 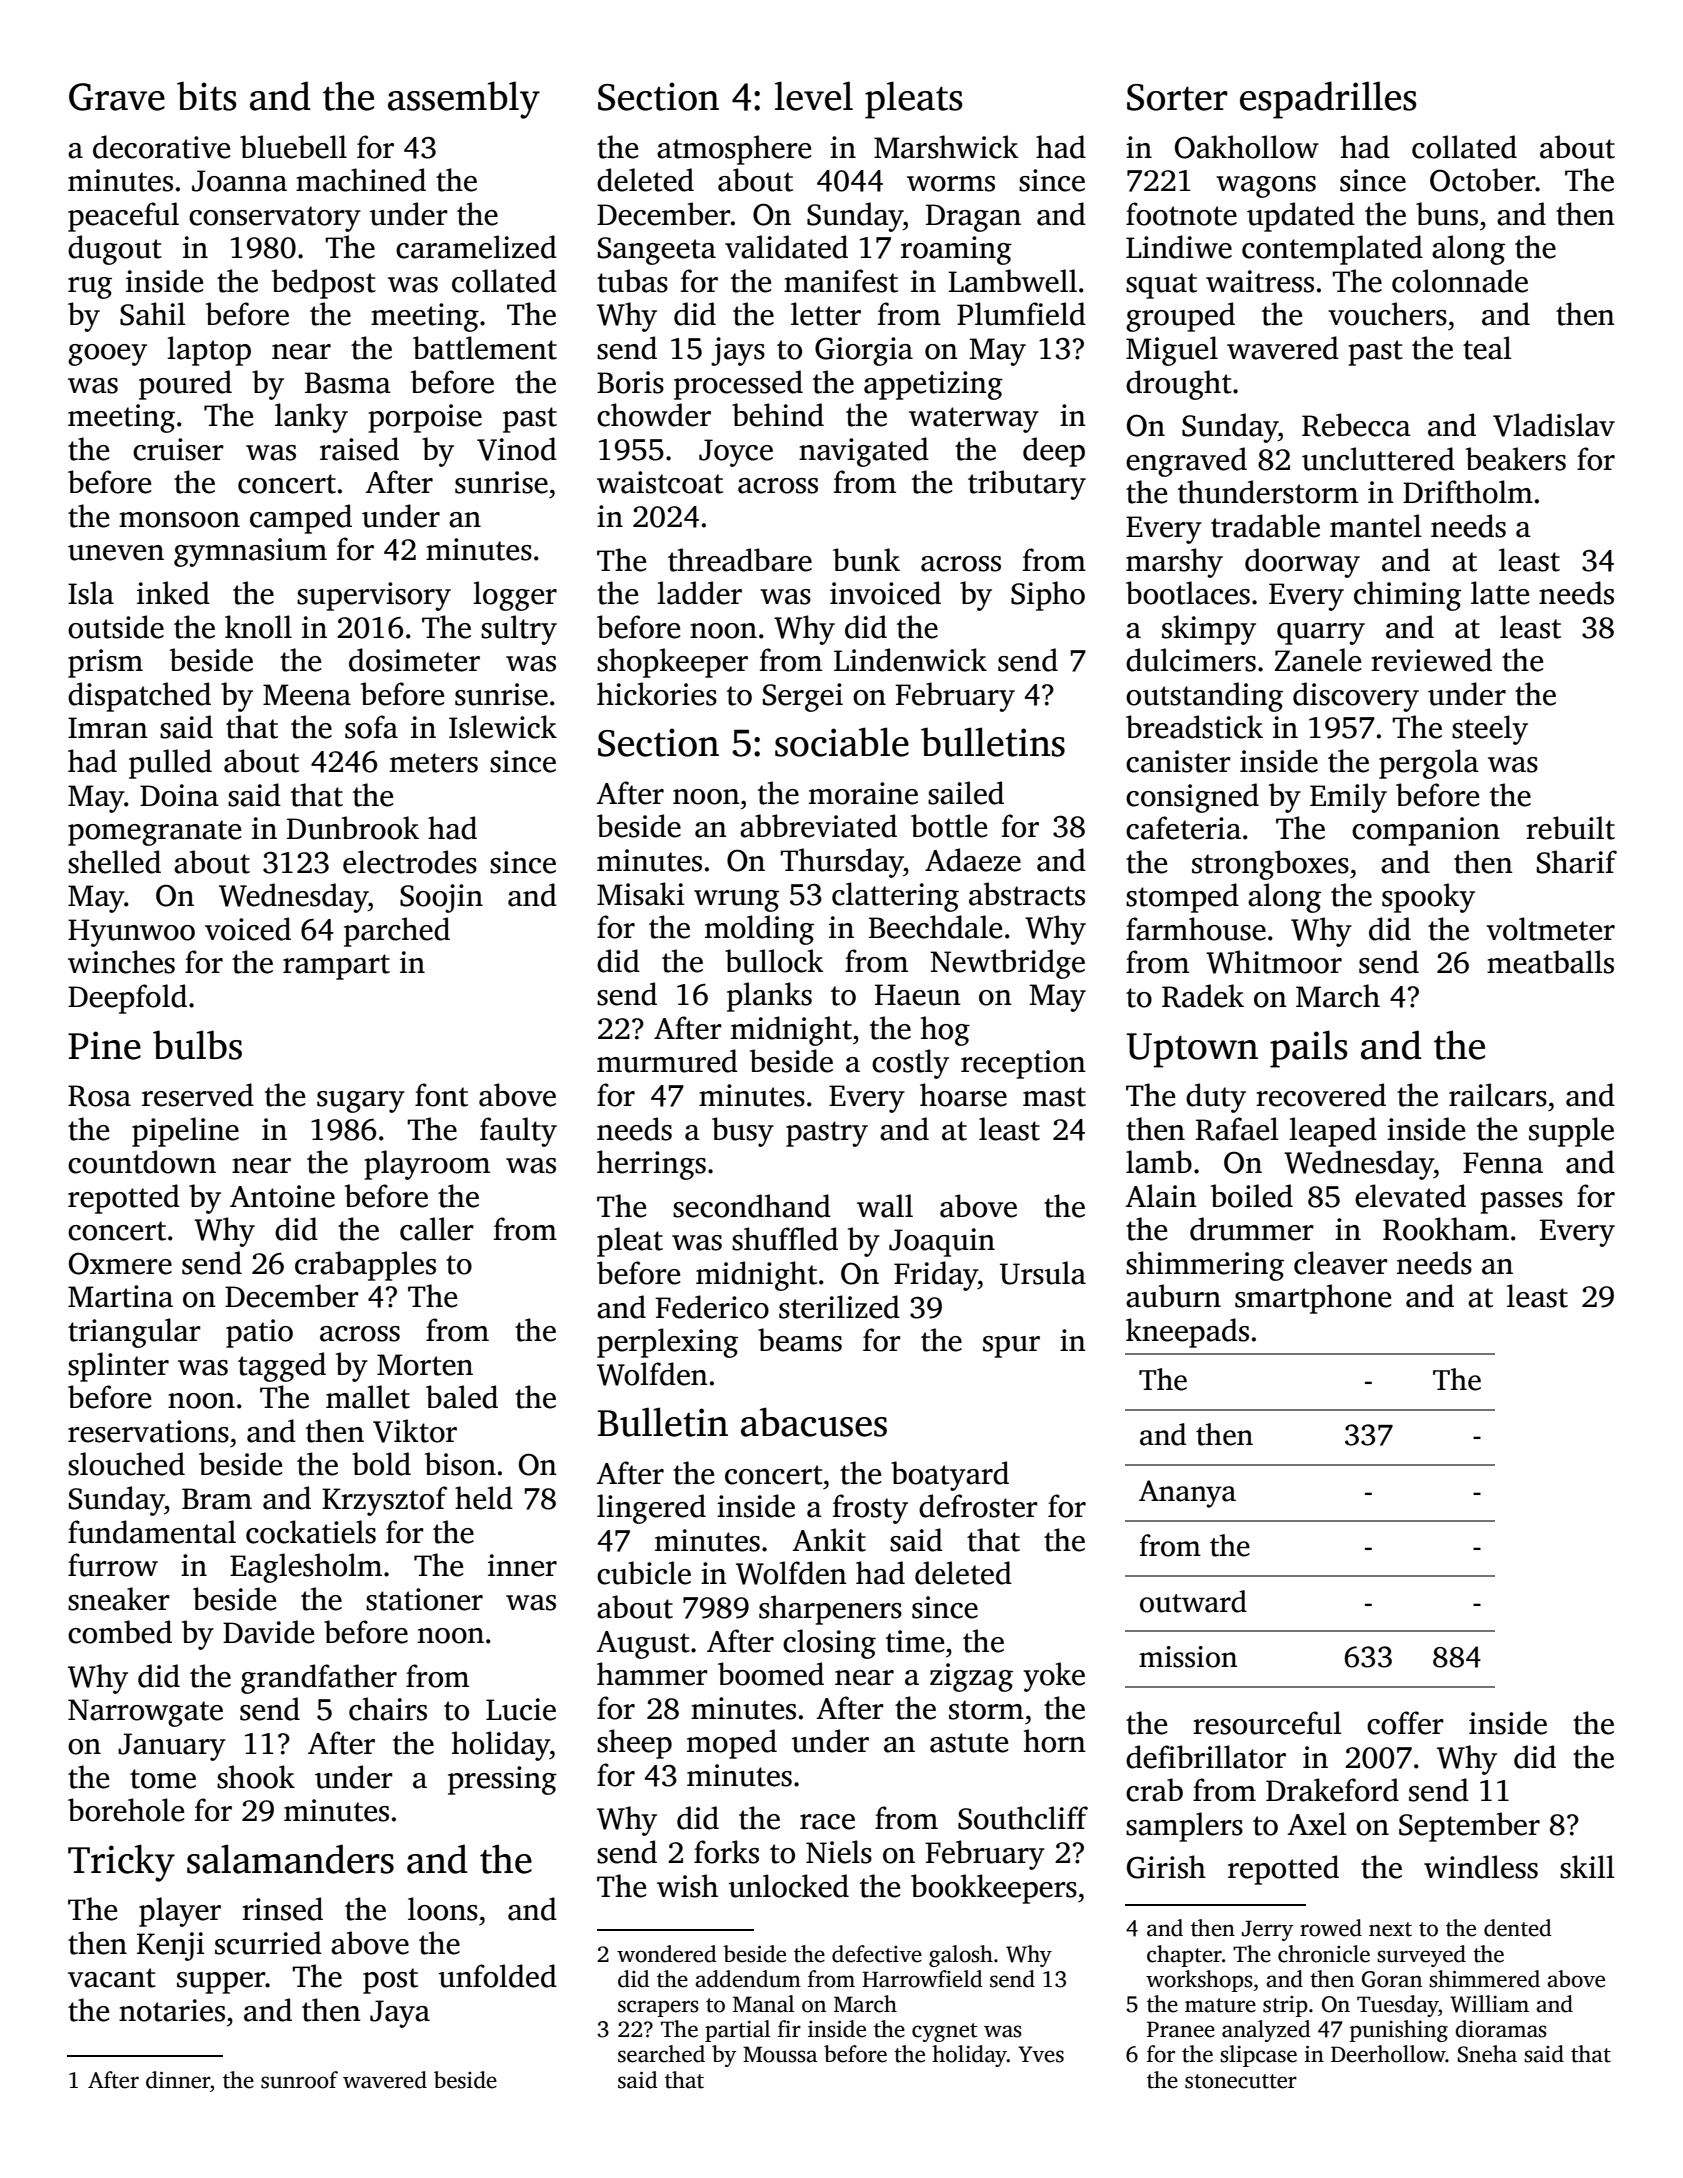 I want to click on validated, so click(x=786, y=247).
